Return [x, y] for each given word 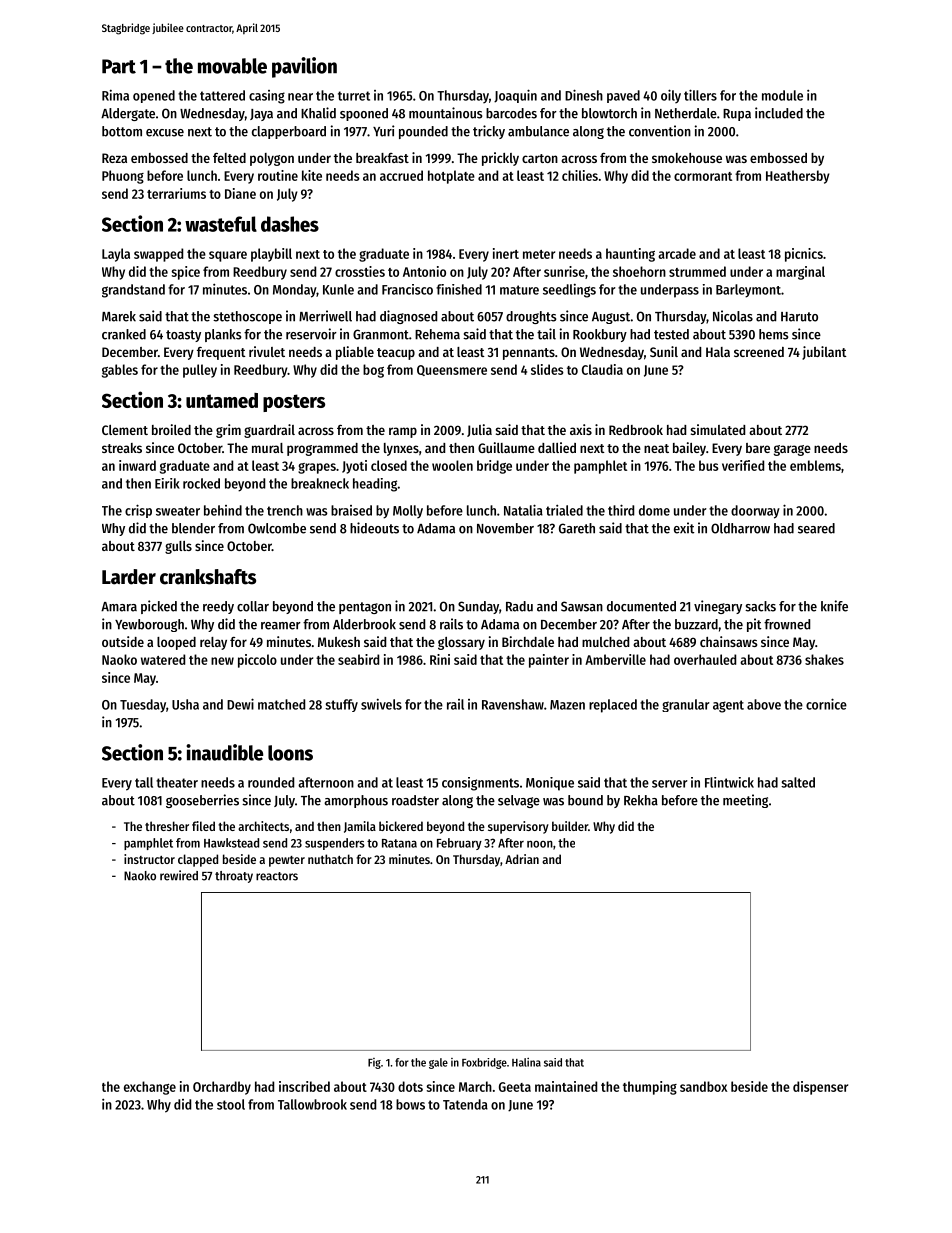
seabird [358, 659]
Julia [479, 430]
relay [213, 643]
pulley [200, 371]
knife [834, 606]
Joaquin [515, 96]
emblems [815, 465]
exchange [150, 1088]
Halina [526, 1062]
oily [671, 96]
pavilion [304, 67]
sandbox [703, 1086]
